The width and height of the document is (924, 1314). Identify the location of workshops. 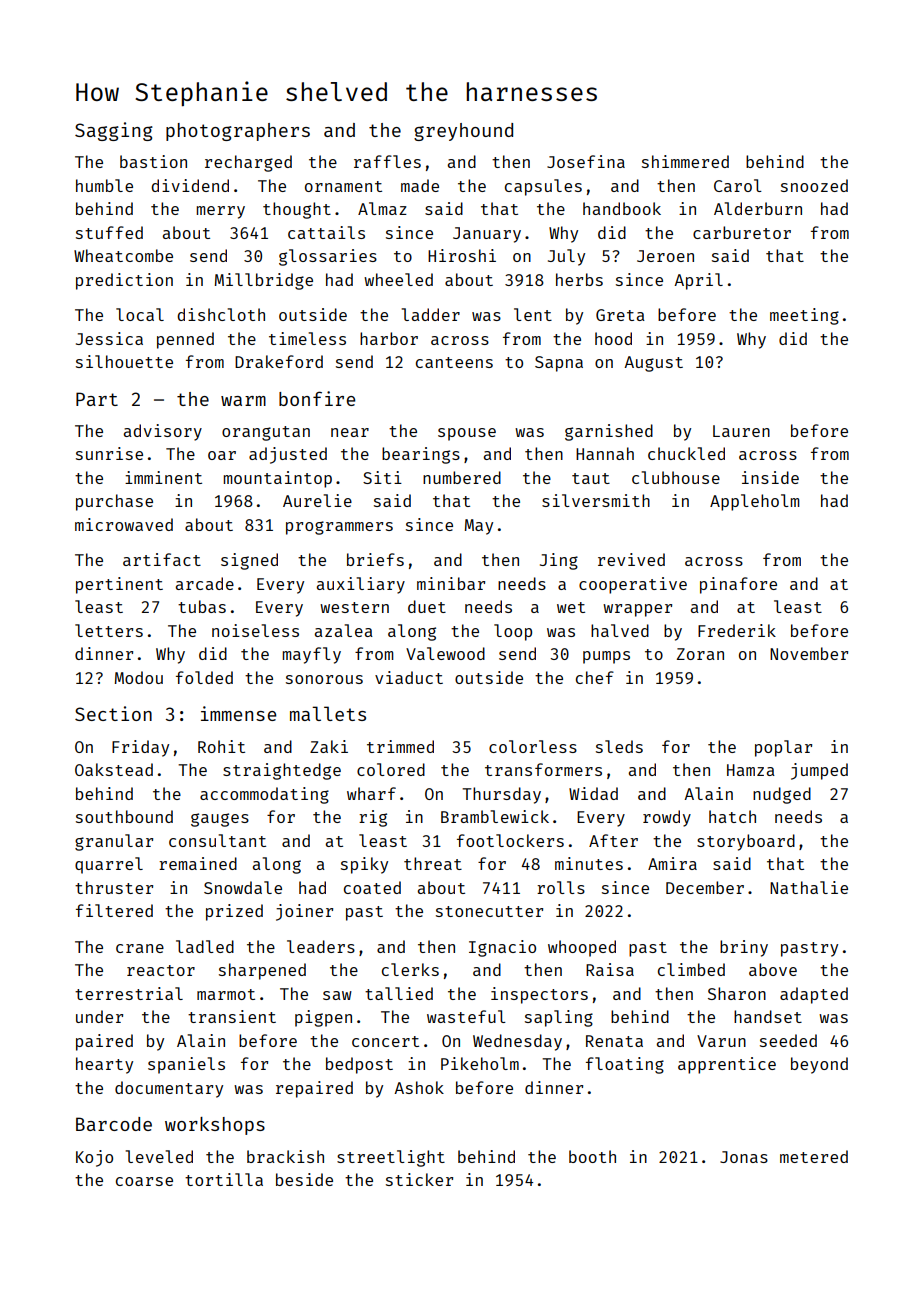
(215, 1126).
